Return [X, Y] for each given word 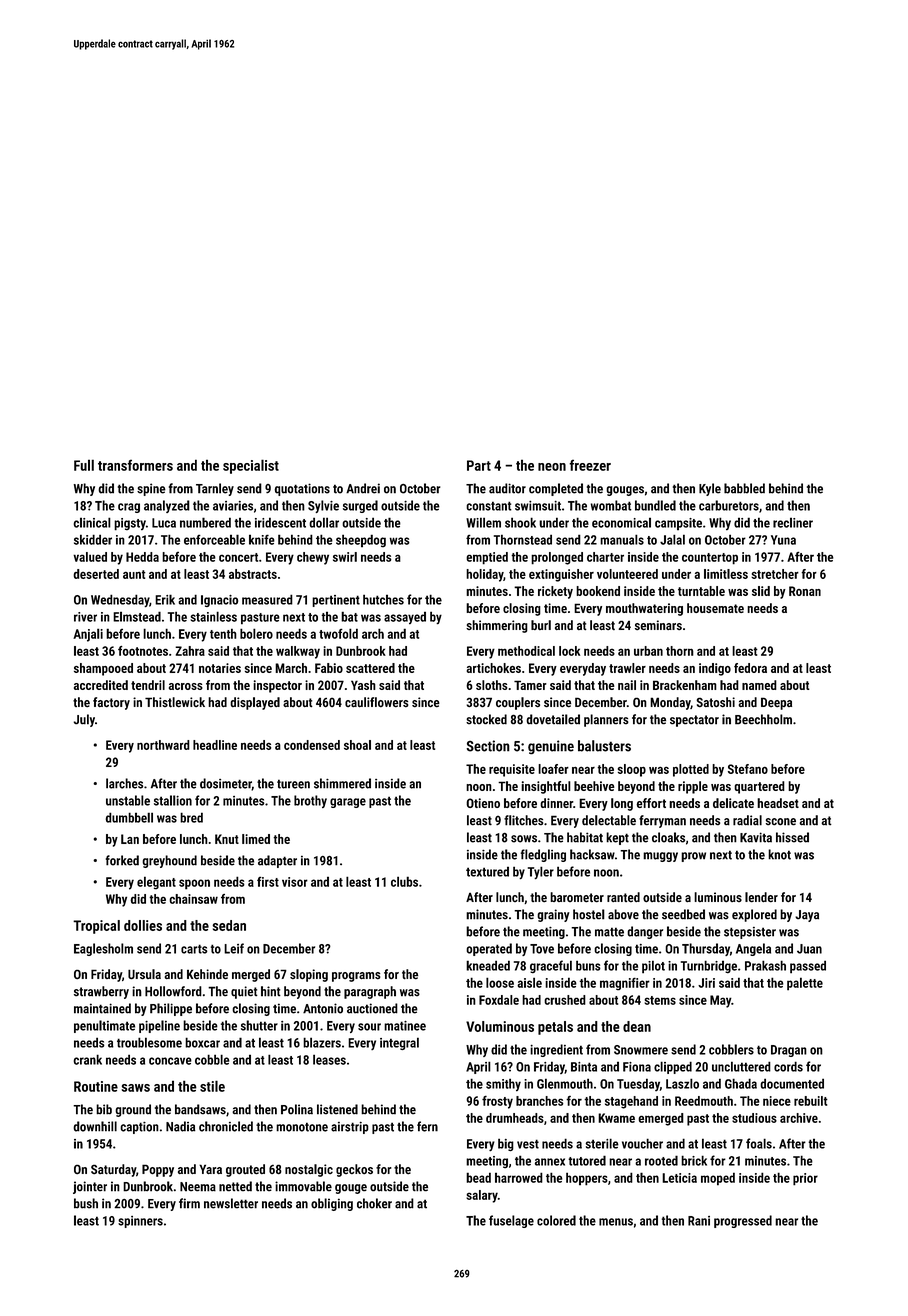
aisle [529, 982]
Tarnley [215, 489]
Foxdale [499, 1000]
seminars [658, 625]
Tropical [96, 927]
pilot [653, 967]
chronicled [226, 1126]
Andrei [363, 488]
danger [645, 932]
